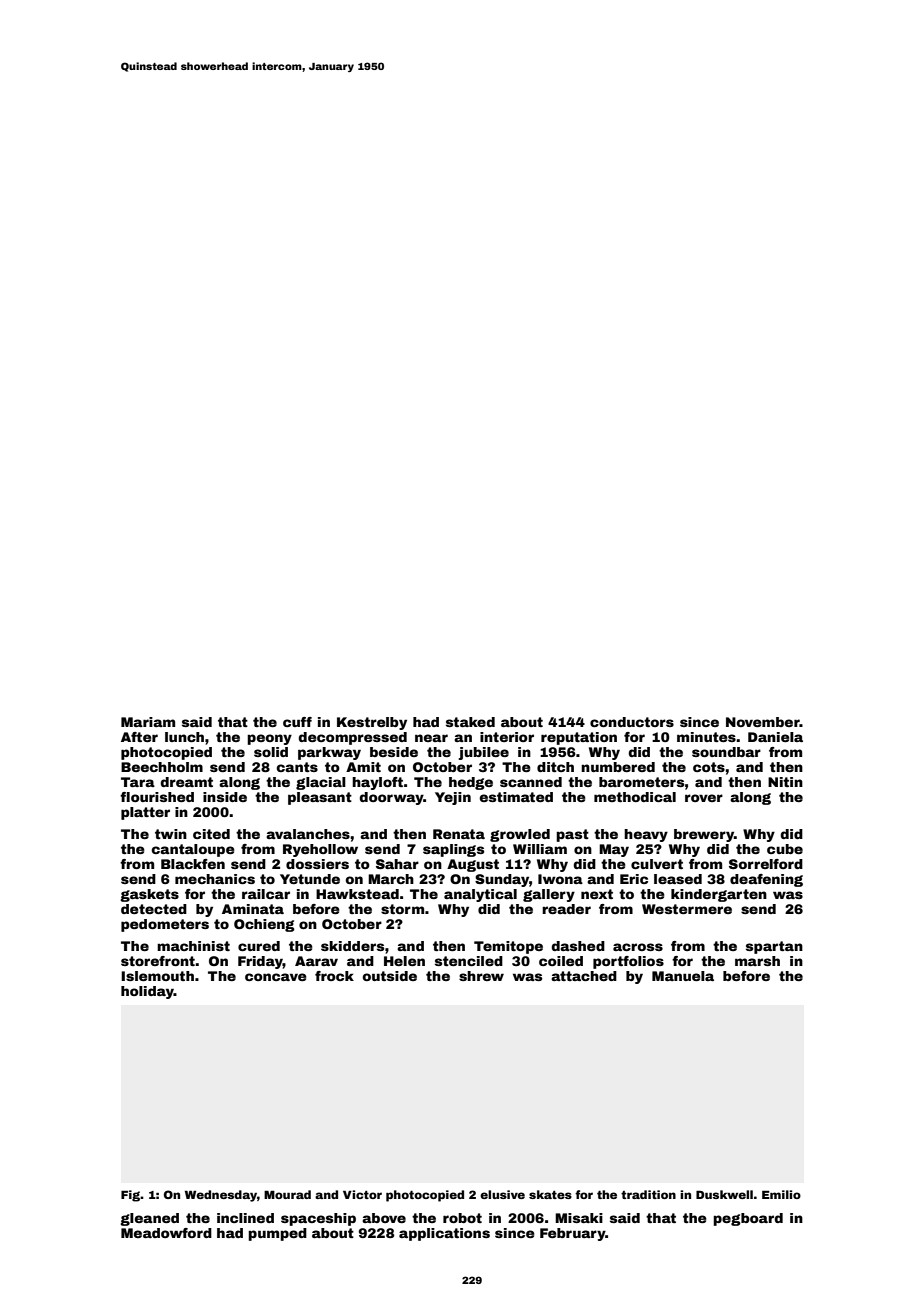 This screenshot has width=924, height=1308. What do you see at coordinates (584, 976) in the screenshot?
I see `attached` at bounding box center [584, 976].
